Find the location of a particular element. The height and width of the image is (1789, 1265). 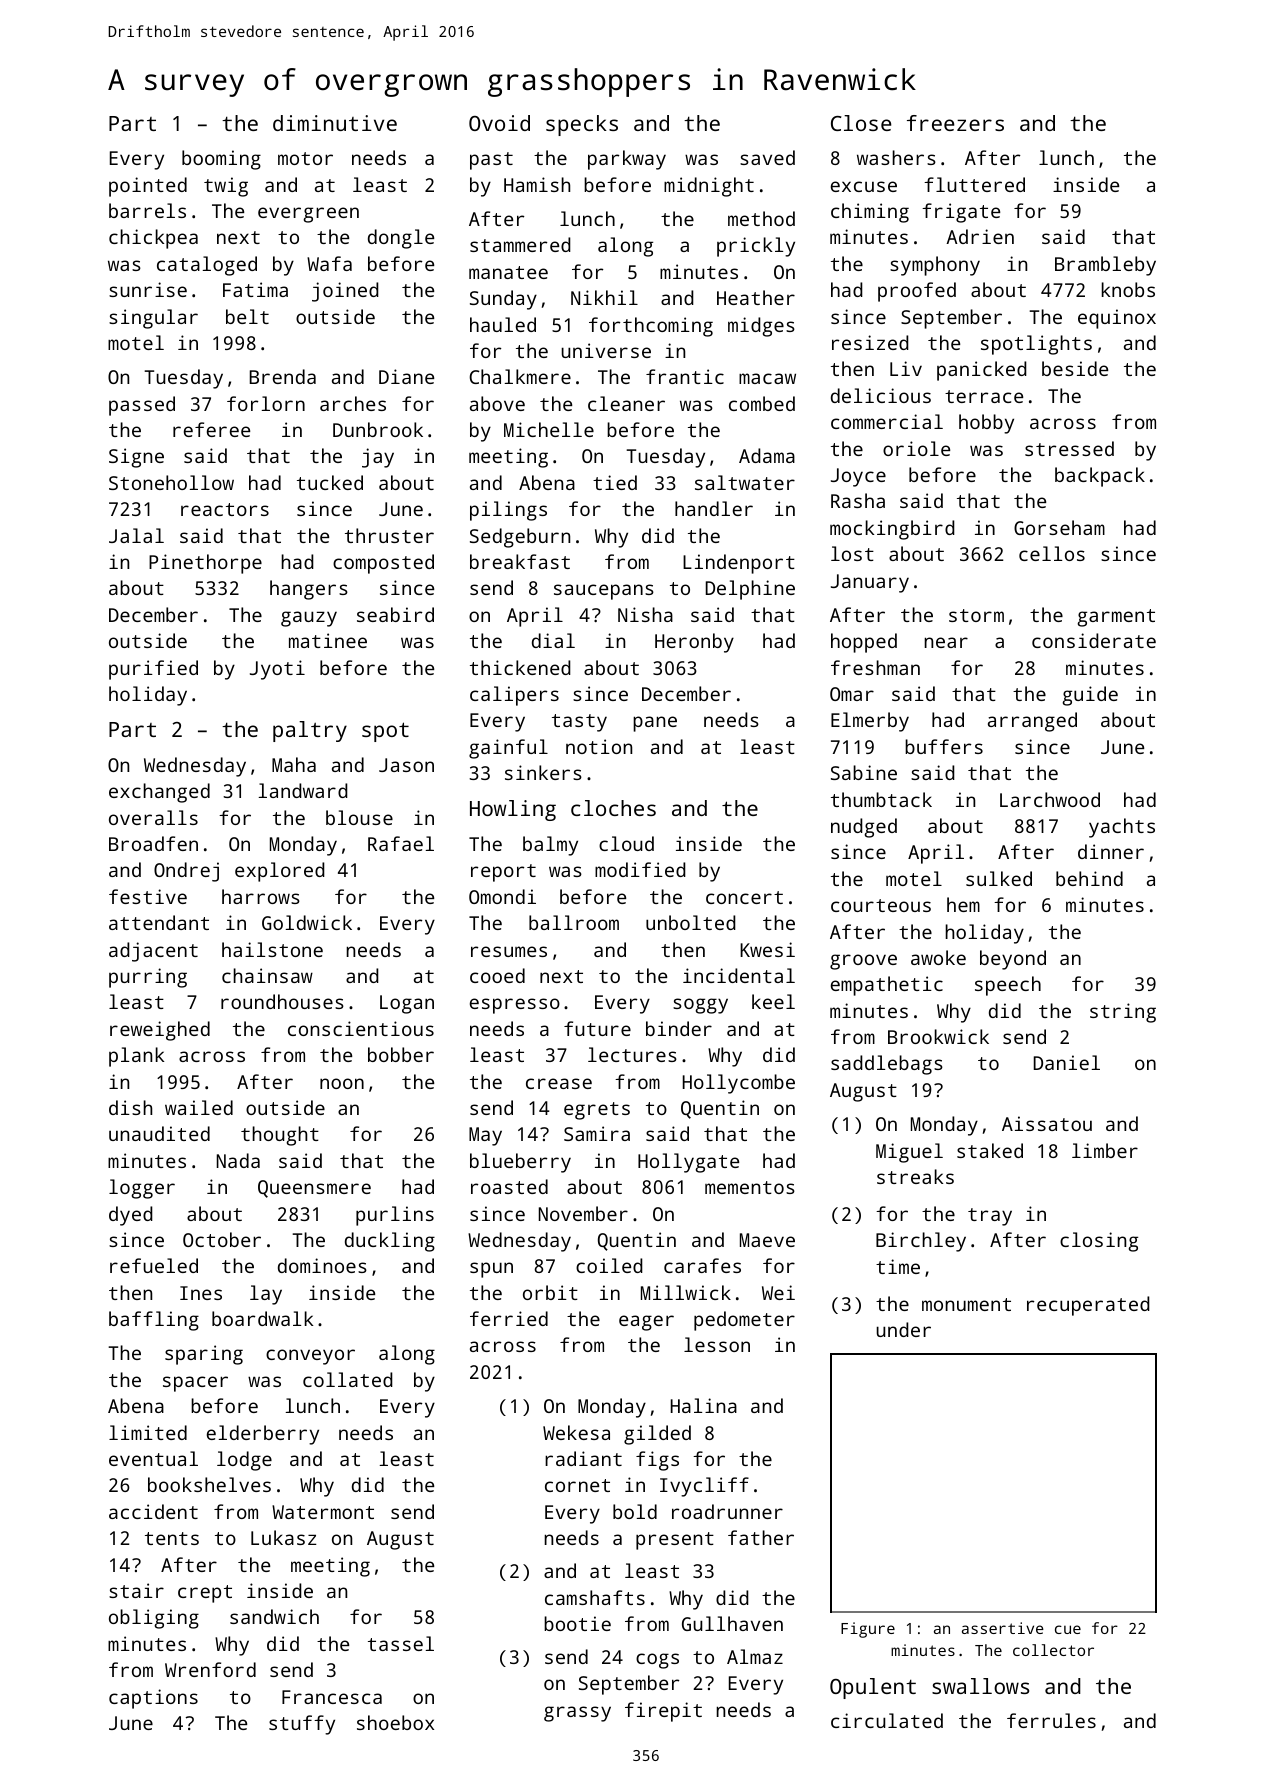

future is located at coordinates (597, 1028).
